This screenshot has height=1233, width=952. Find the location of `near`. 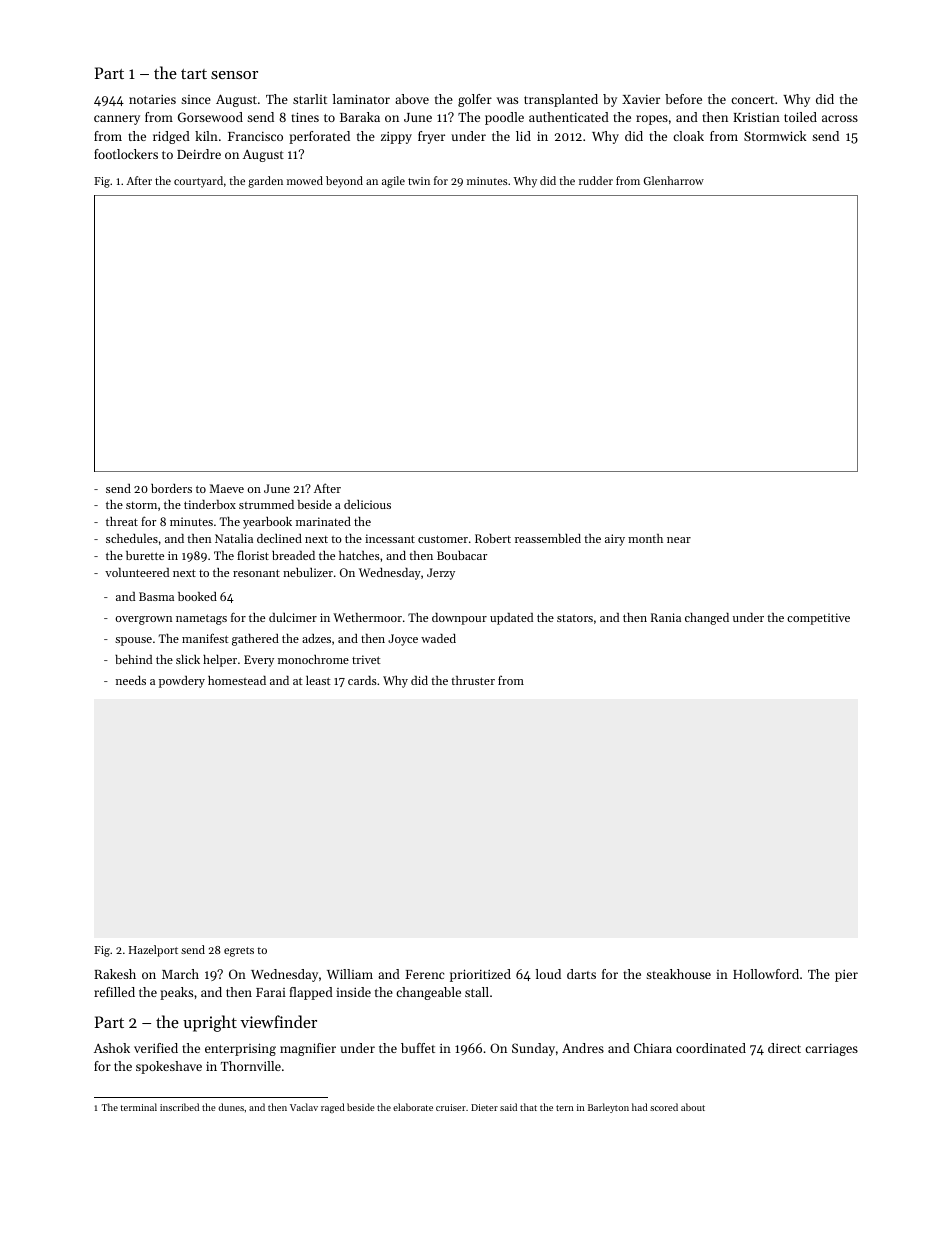

near is located at coordinates (679, 540).
